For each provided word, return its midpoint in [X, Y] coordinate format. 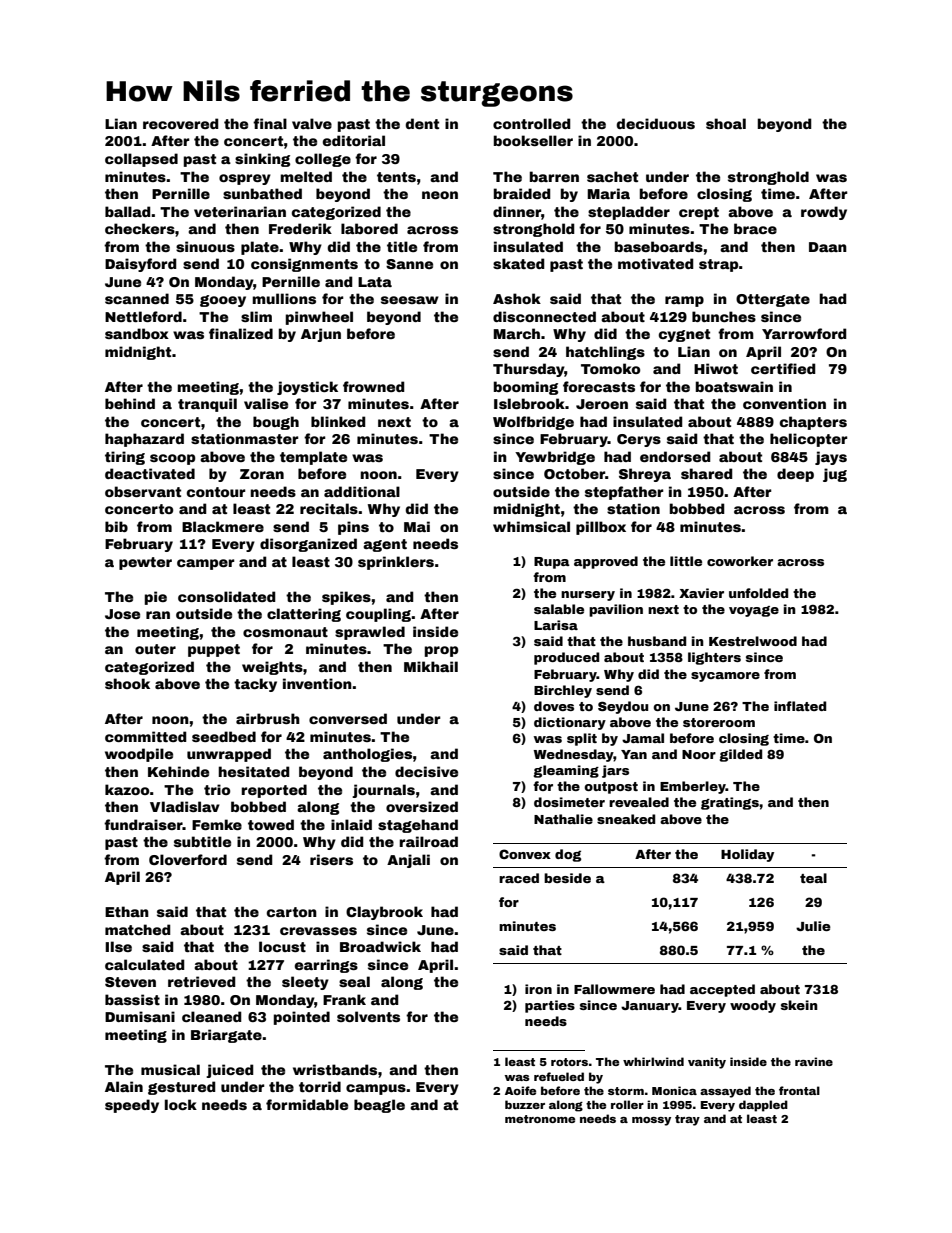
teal [813, 878]
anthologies [367, 755]
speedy [132, 1106]
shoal [726, 123]
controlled [532, 123]
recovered [181, 123]
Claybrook [384, 913]
